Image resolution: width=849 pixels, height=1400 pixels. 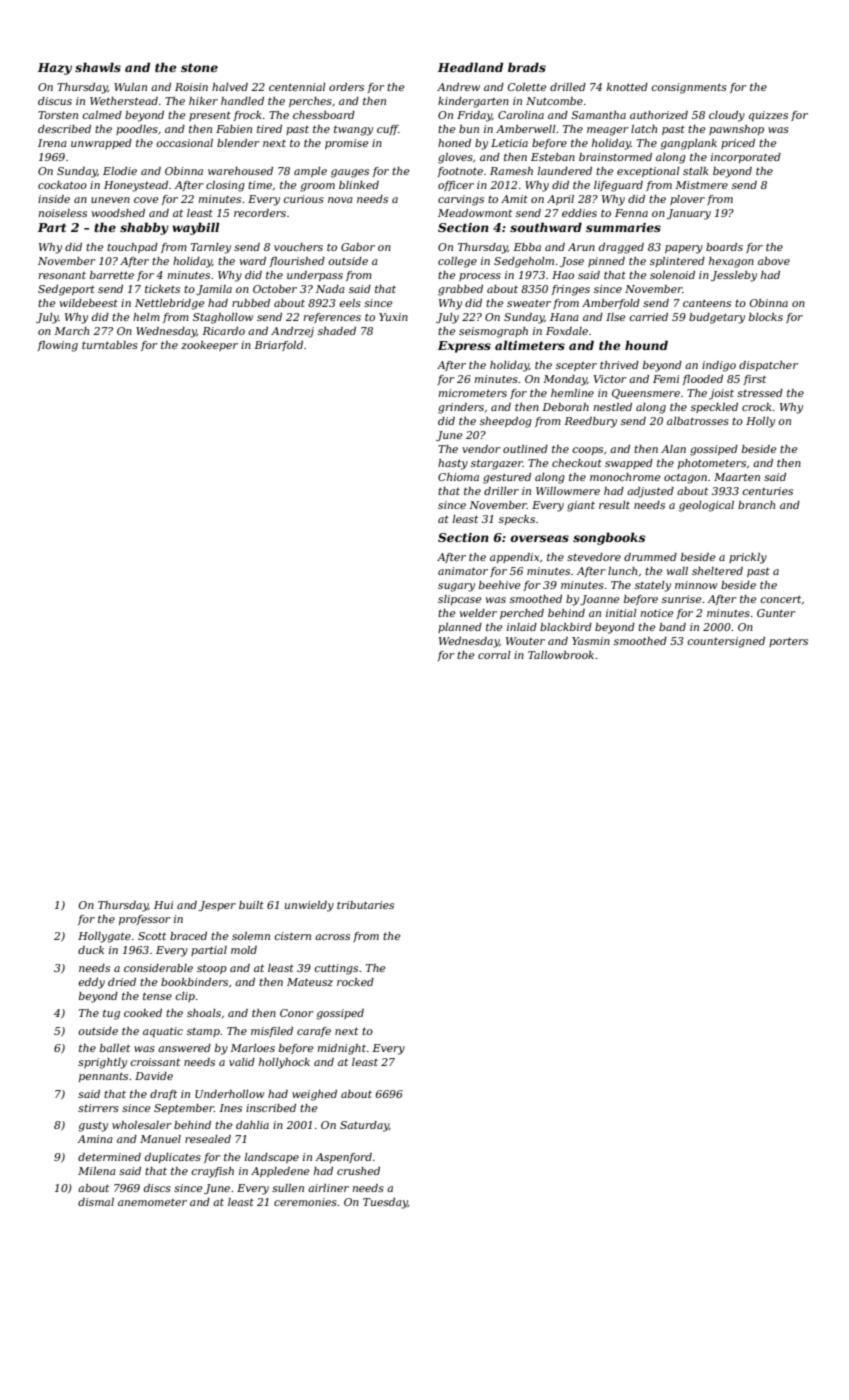 I want to click on blender, so click(x=238, y=143).
